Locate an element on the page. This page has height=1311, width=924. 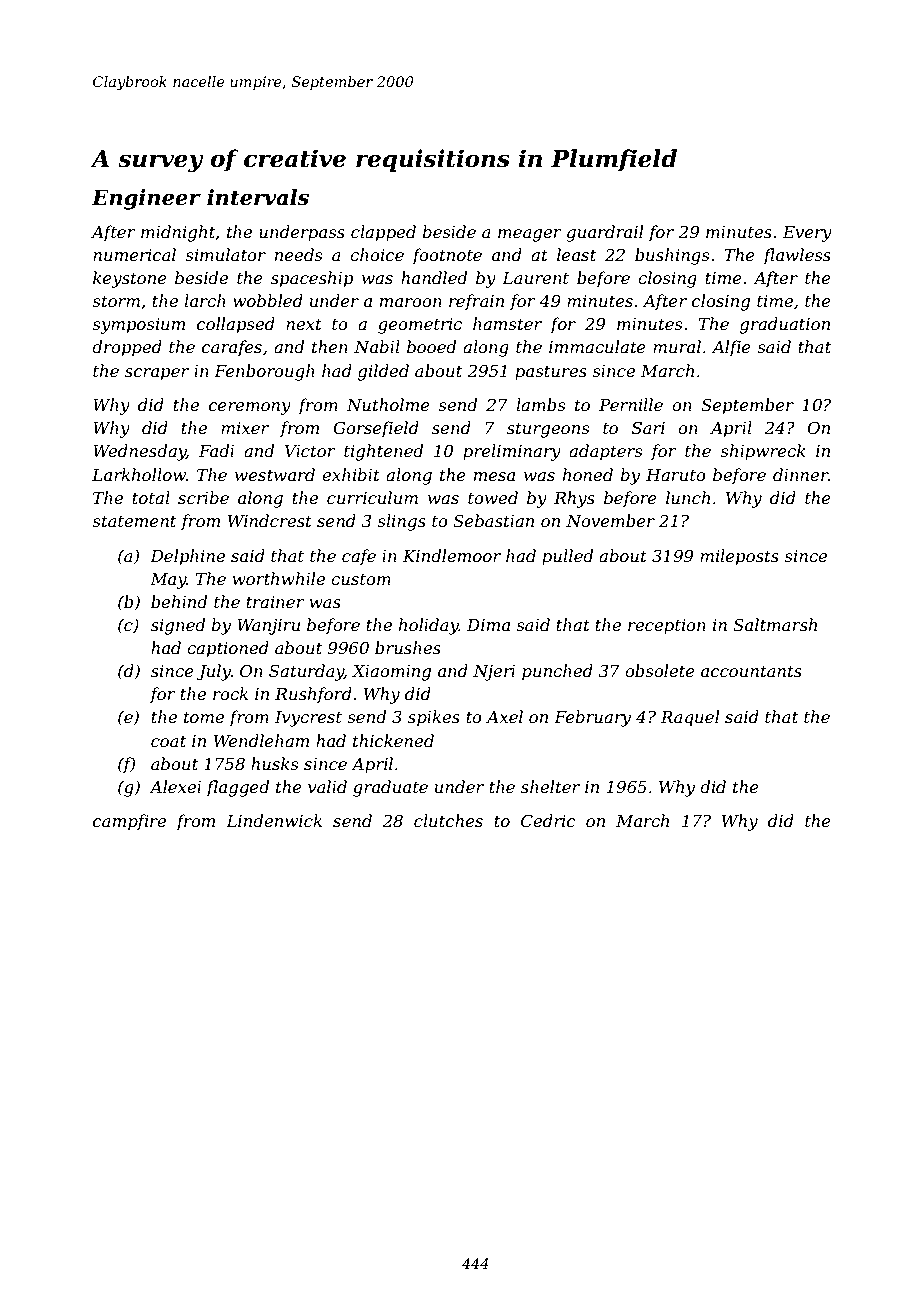
guardrail is located at coordinates (604, 233).
